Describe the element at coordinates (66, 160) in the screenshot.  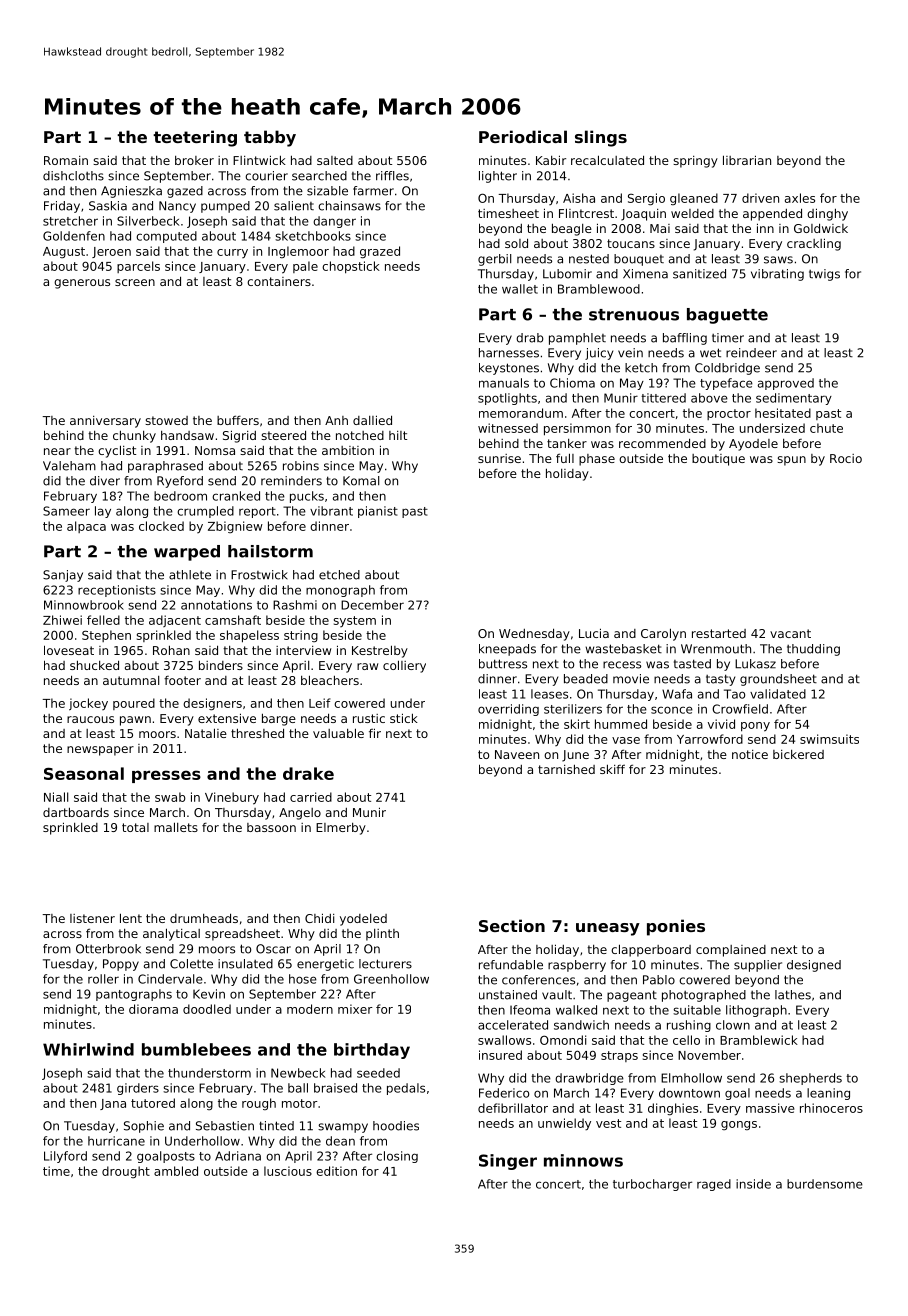
I see `Romain` at that location.
